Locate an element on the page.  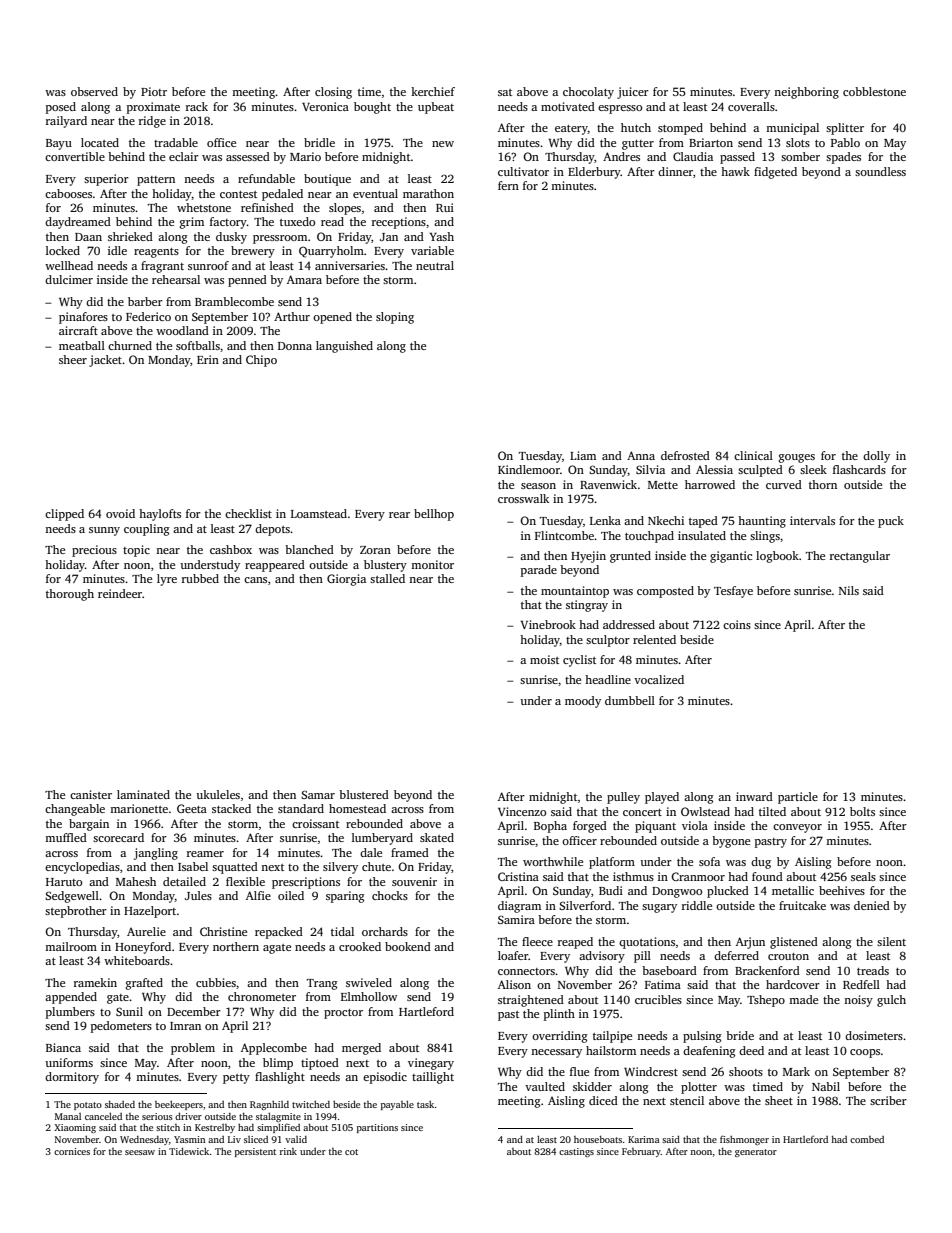
Sedgewell is located at coordinates (72, 897).
